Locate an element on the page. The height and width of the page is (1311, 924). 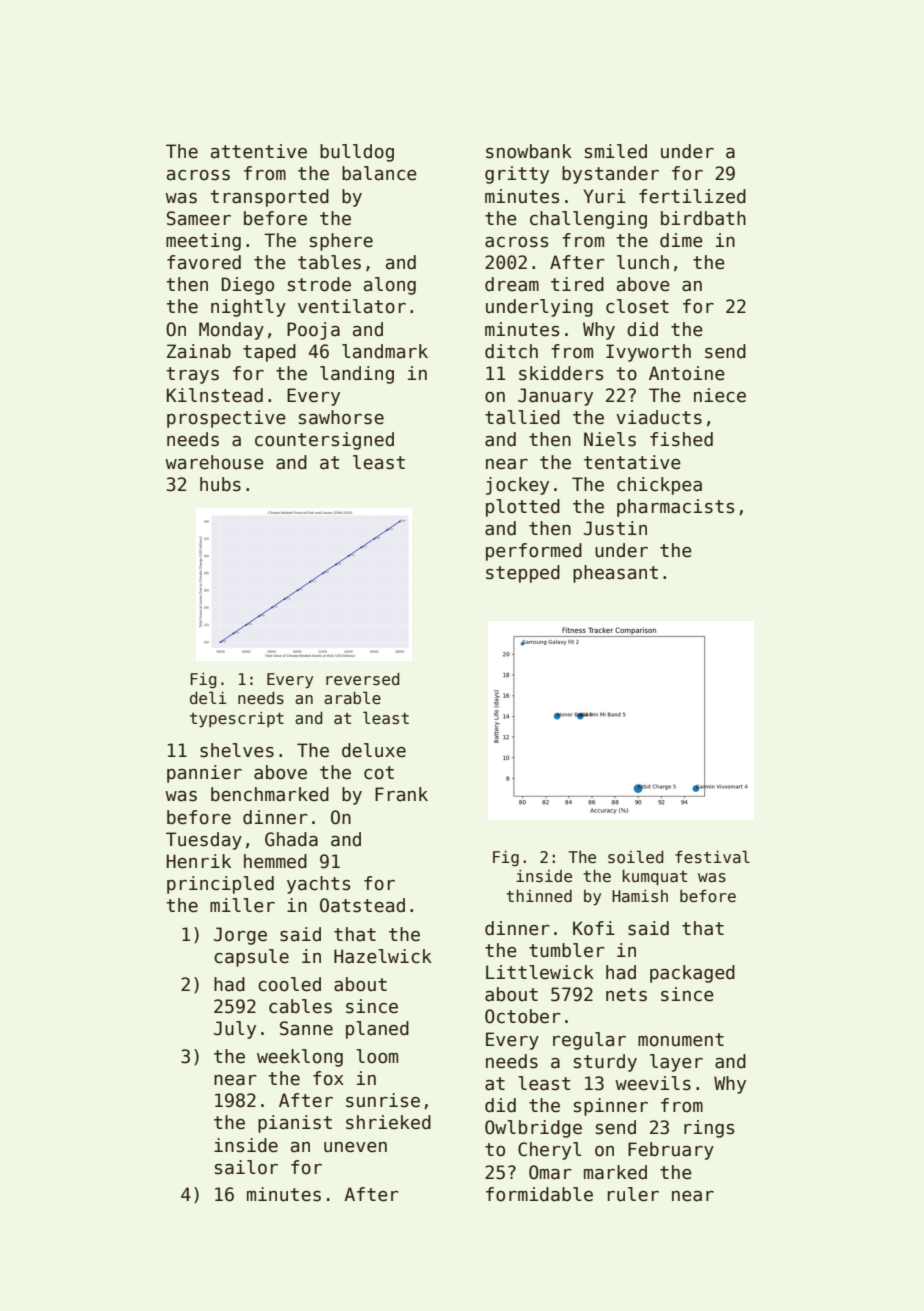
kumquat is located at coordinates (654, 878).
